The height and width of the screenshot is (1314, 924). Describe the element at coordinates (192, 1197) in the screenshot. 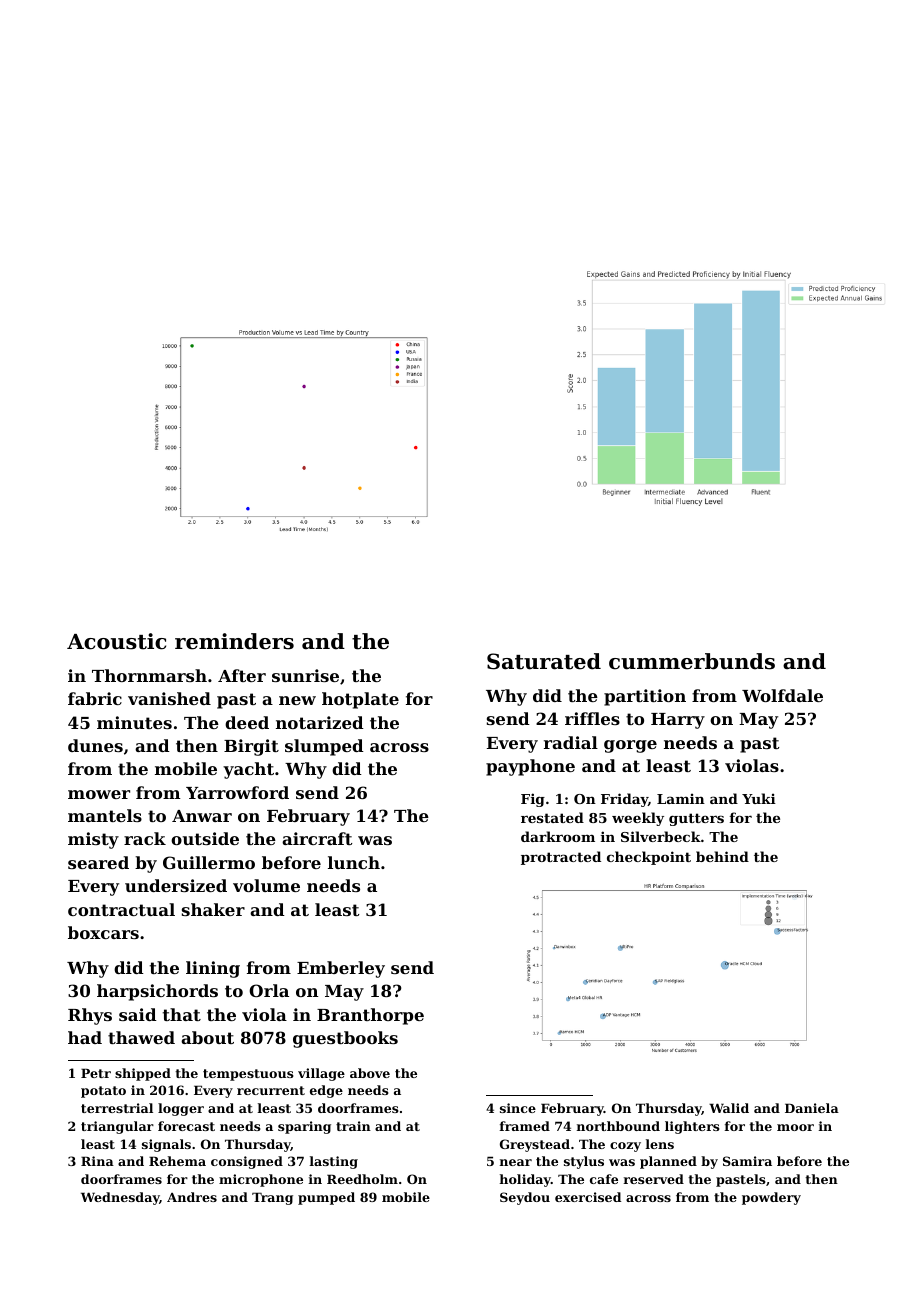

I see `Andres` at that location.
